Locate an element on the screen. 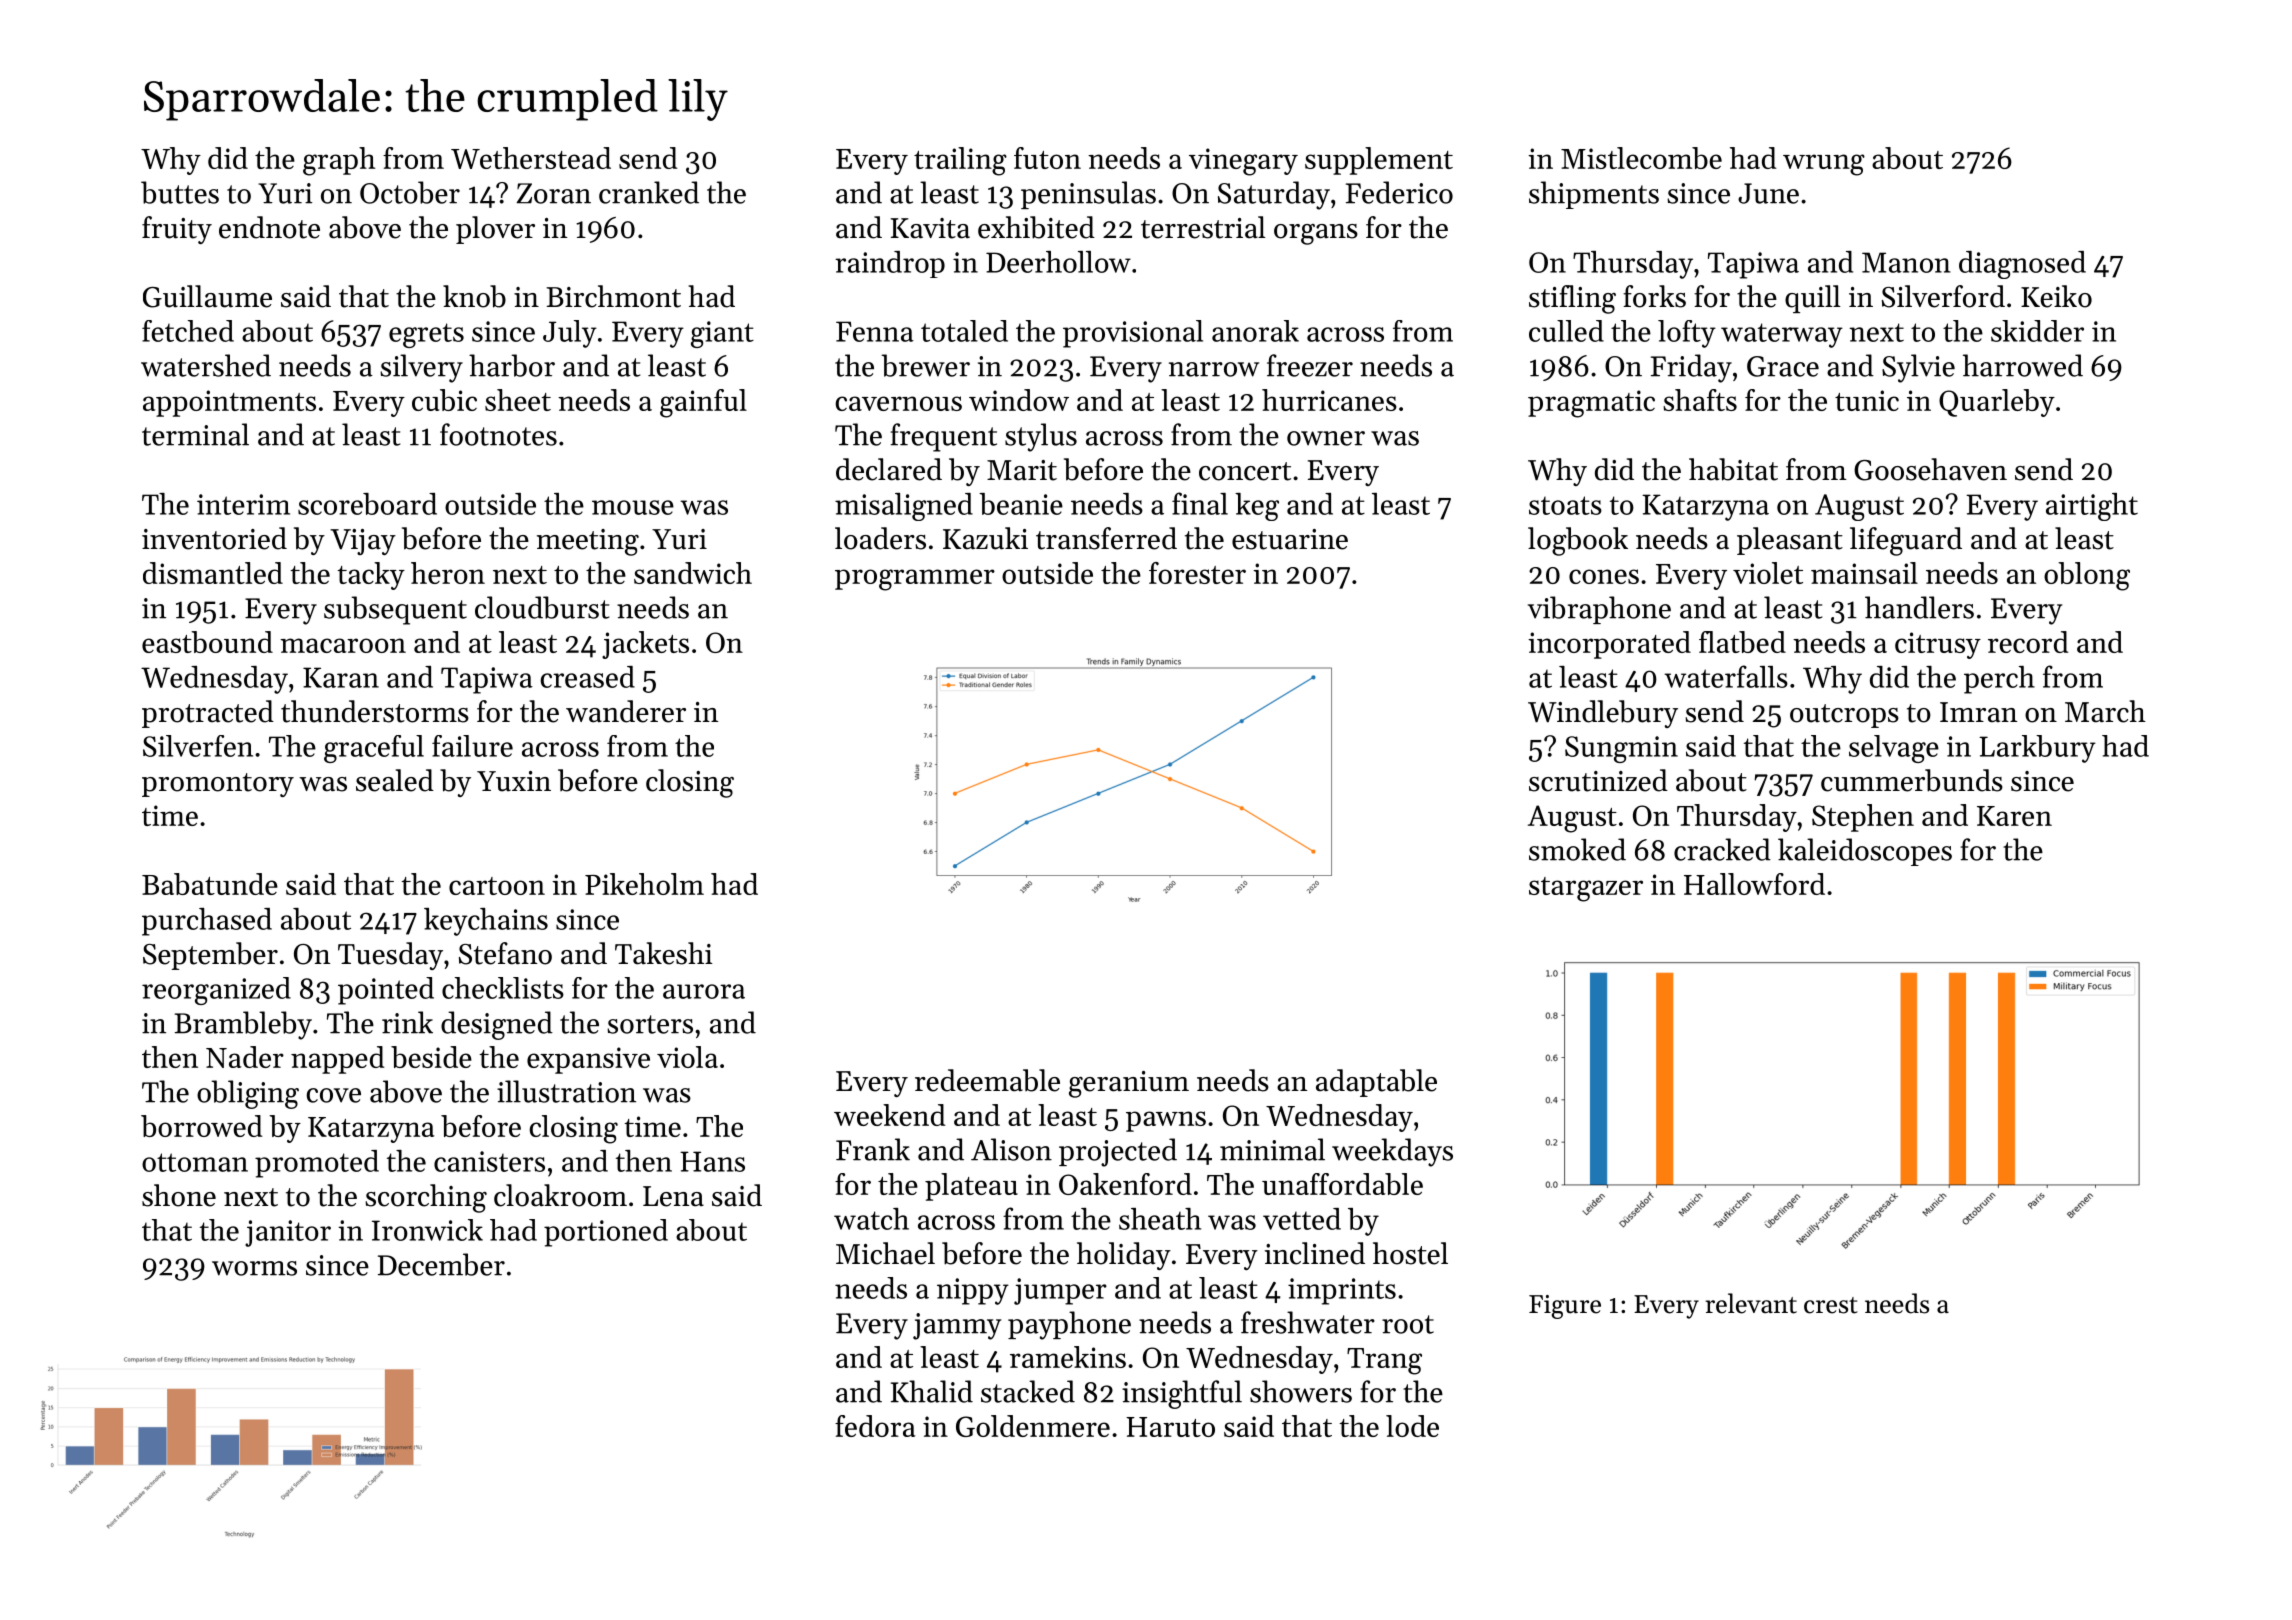 Image resolution: width=2292 pixels, height=1620 pixels. redeemable is located at coordinates (987, 1080).
